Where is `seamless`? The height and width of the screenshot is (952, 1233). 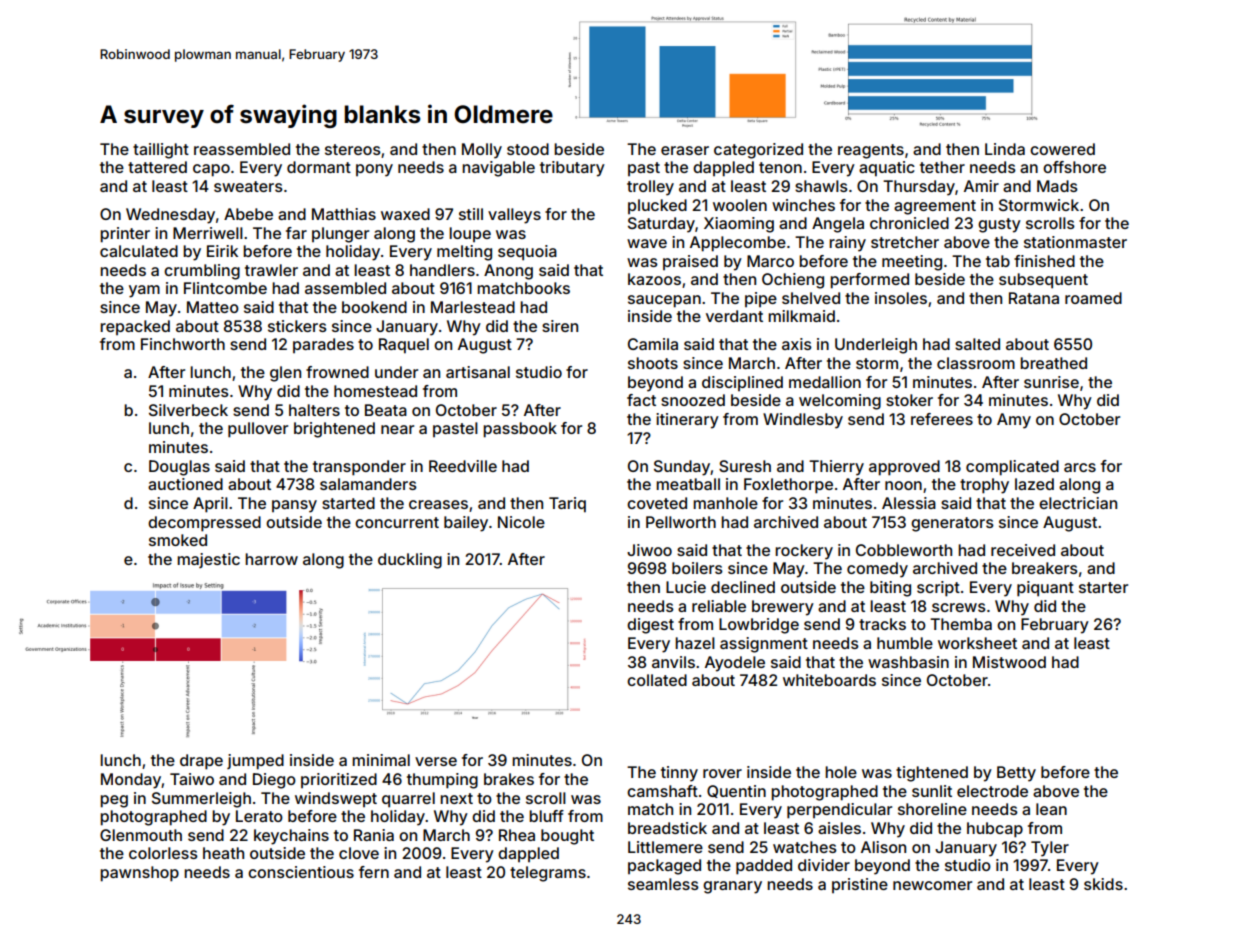 seamless is located at coordinates (663, 884).
